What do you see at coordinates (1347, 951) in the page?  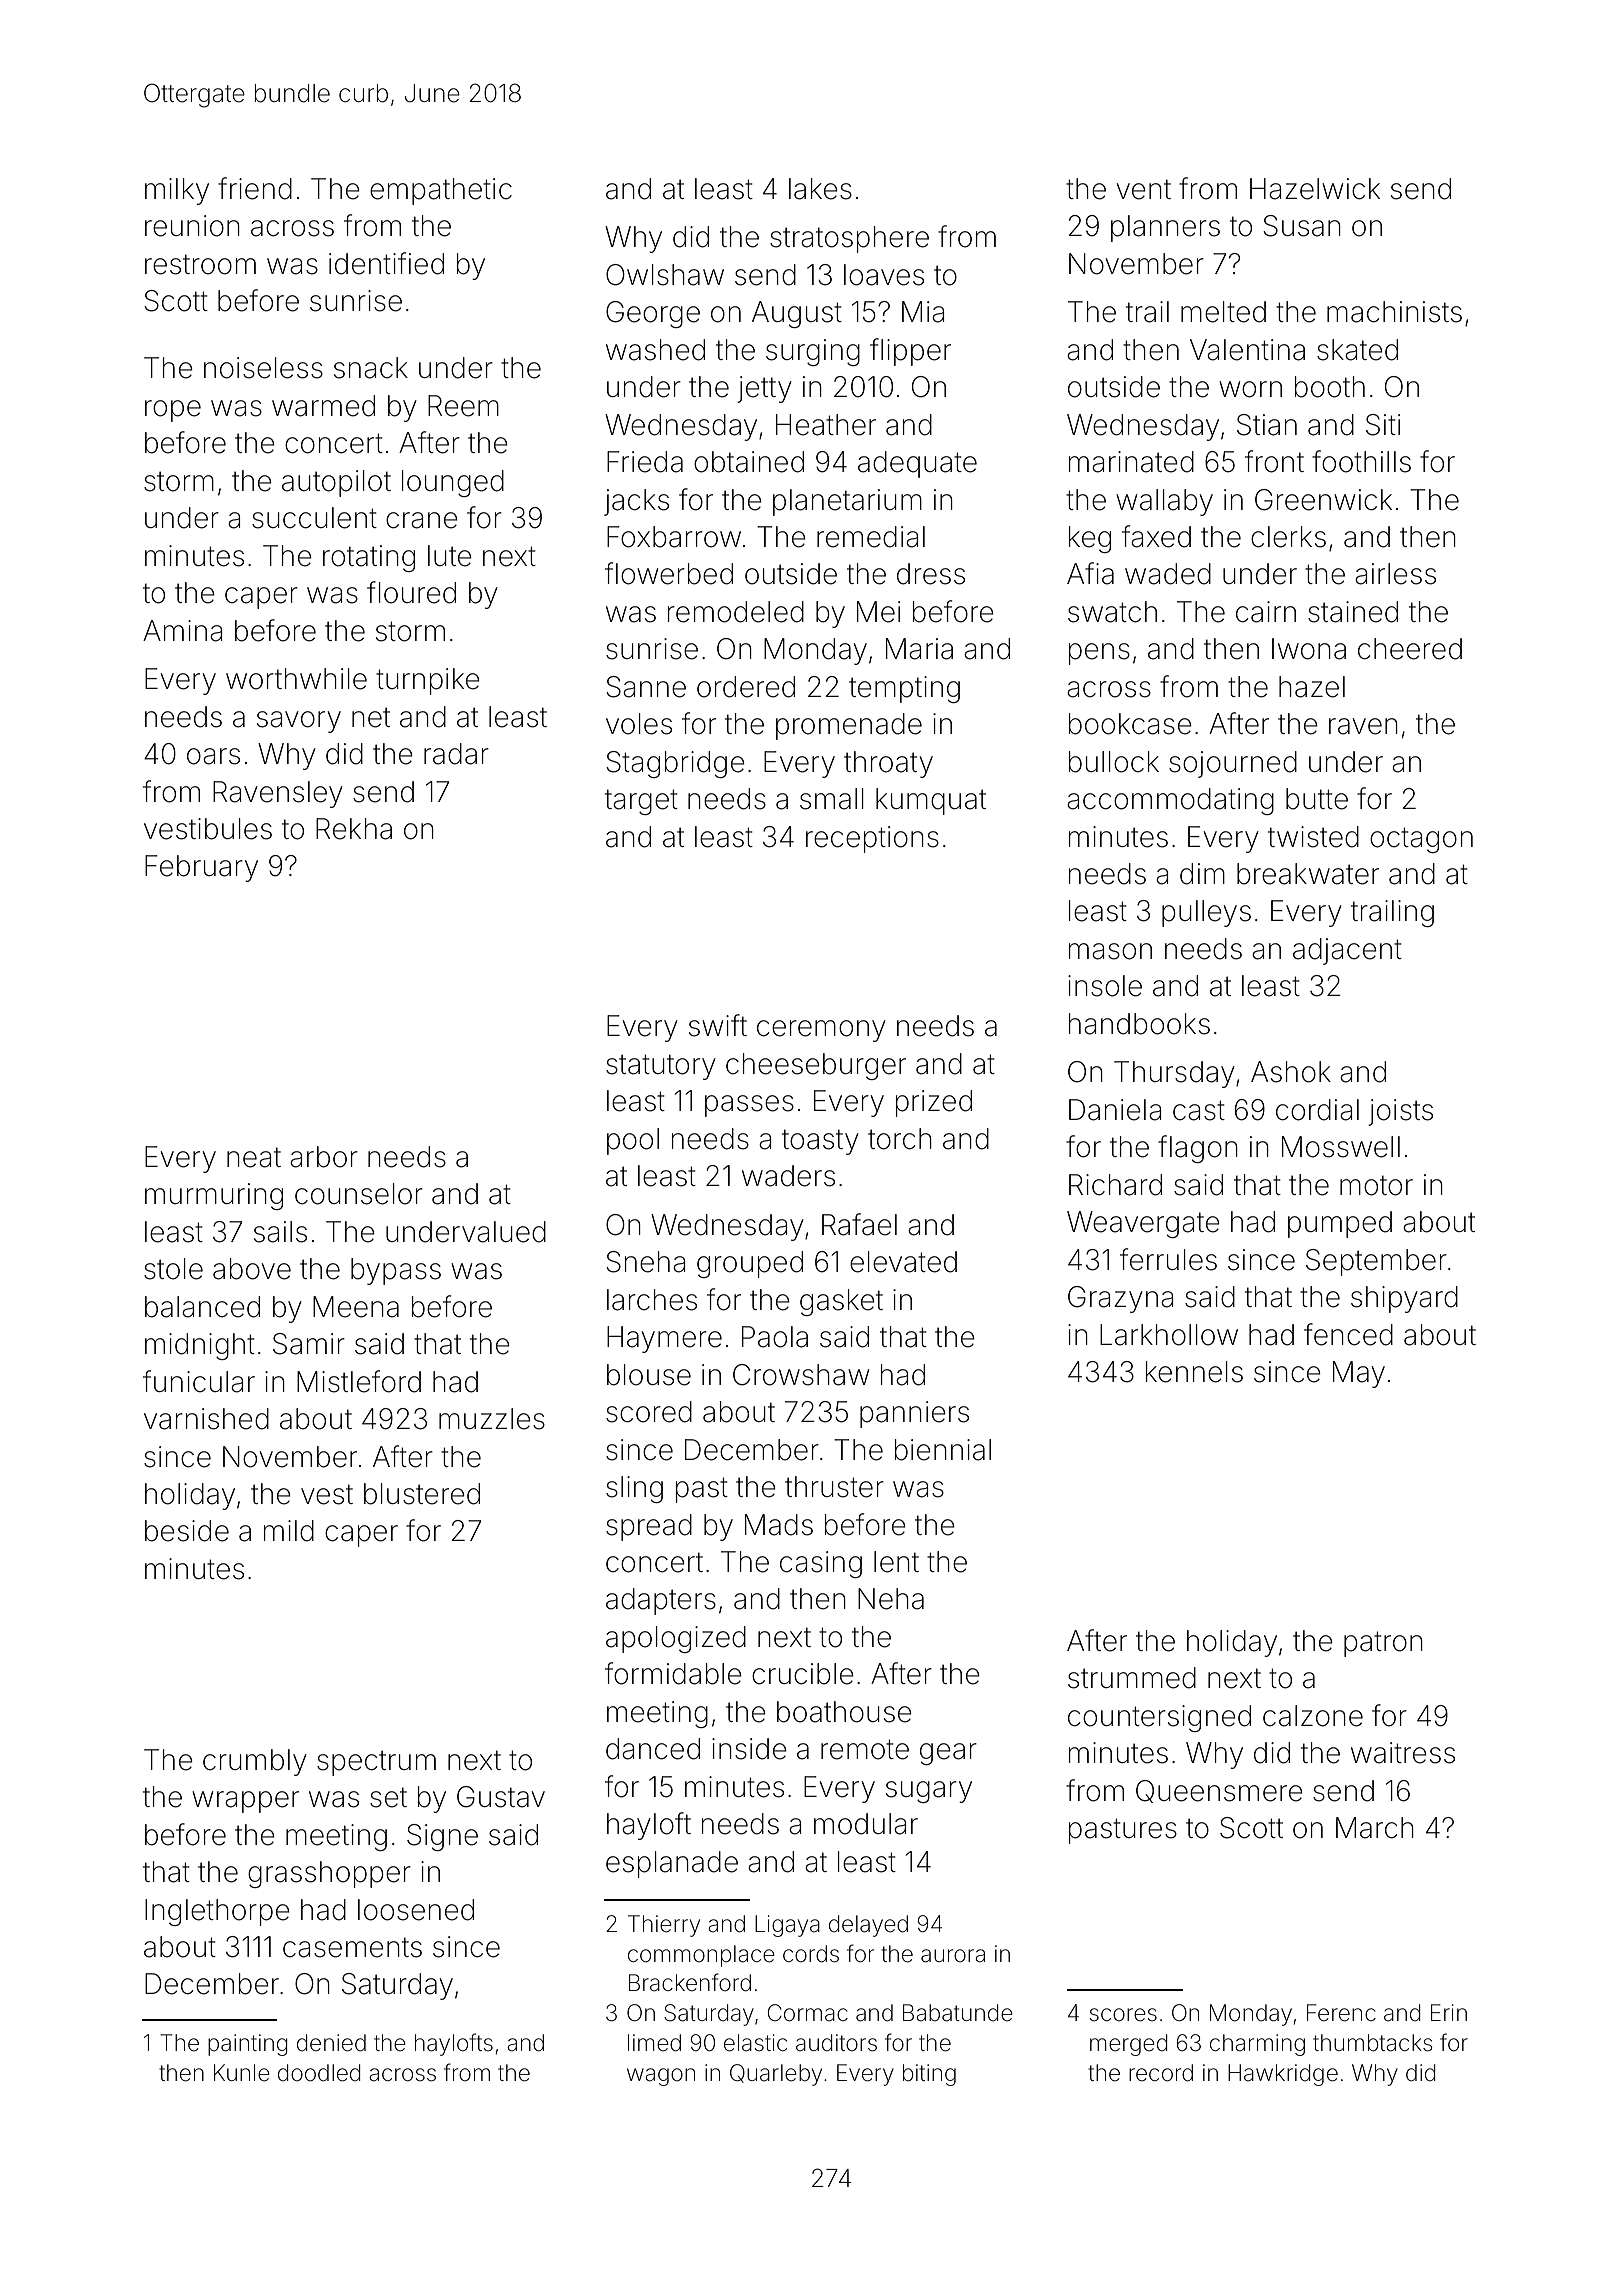 I see `adjacent` at bounding box center [1347, 951].
